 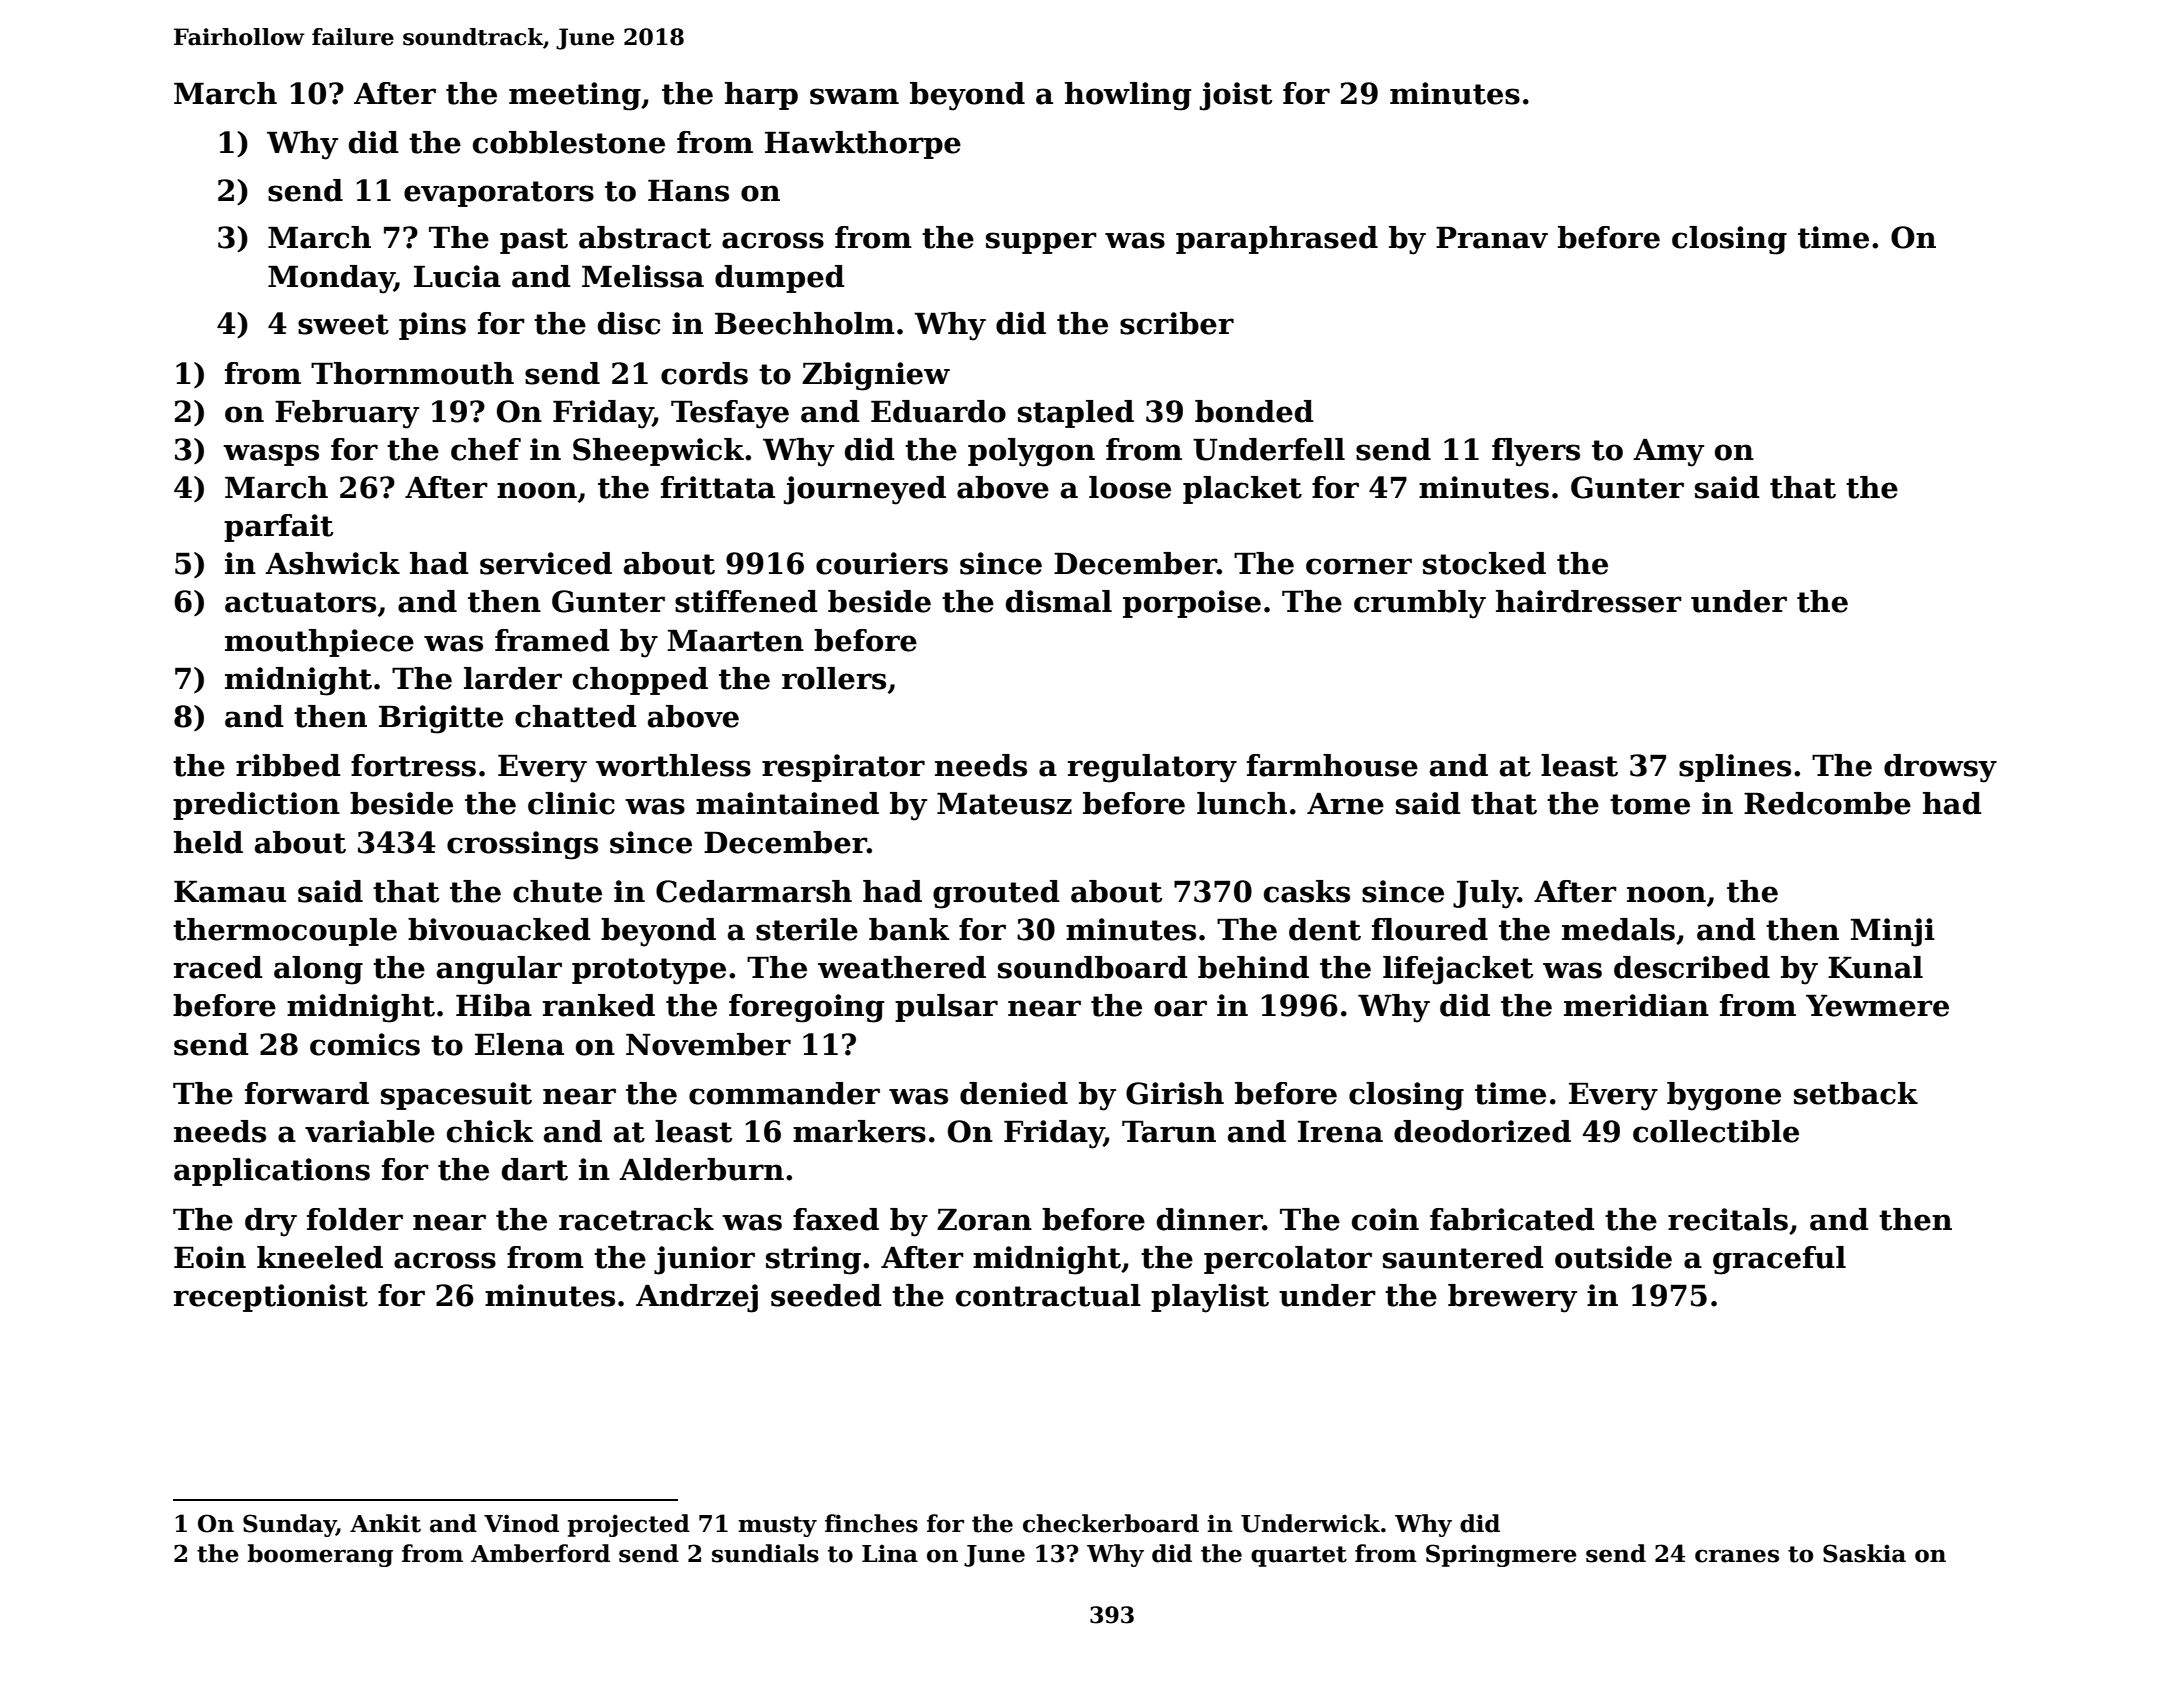 I want to click on hairdresser, so click(x=1589, y=601).
